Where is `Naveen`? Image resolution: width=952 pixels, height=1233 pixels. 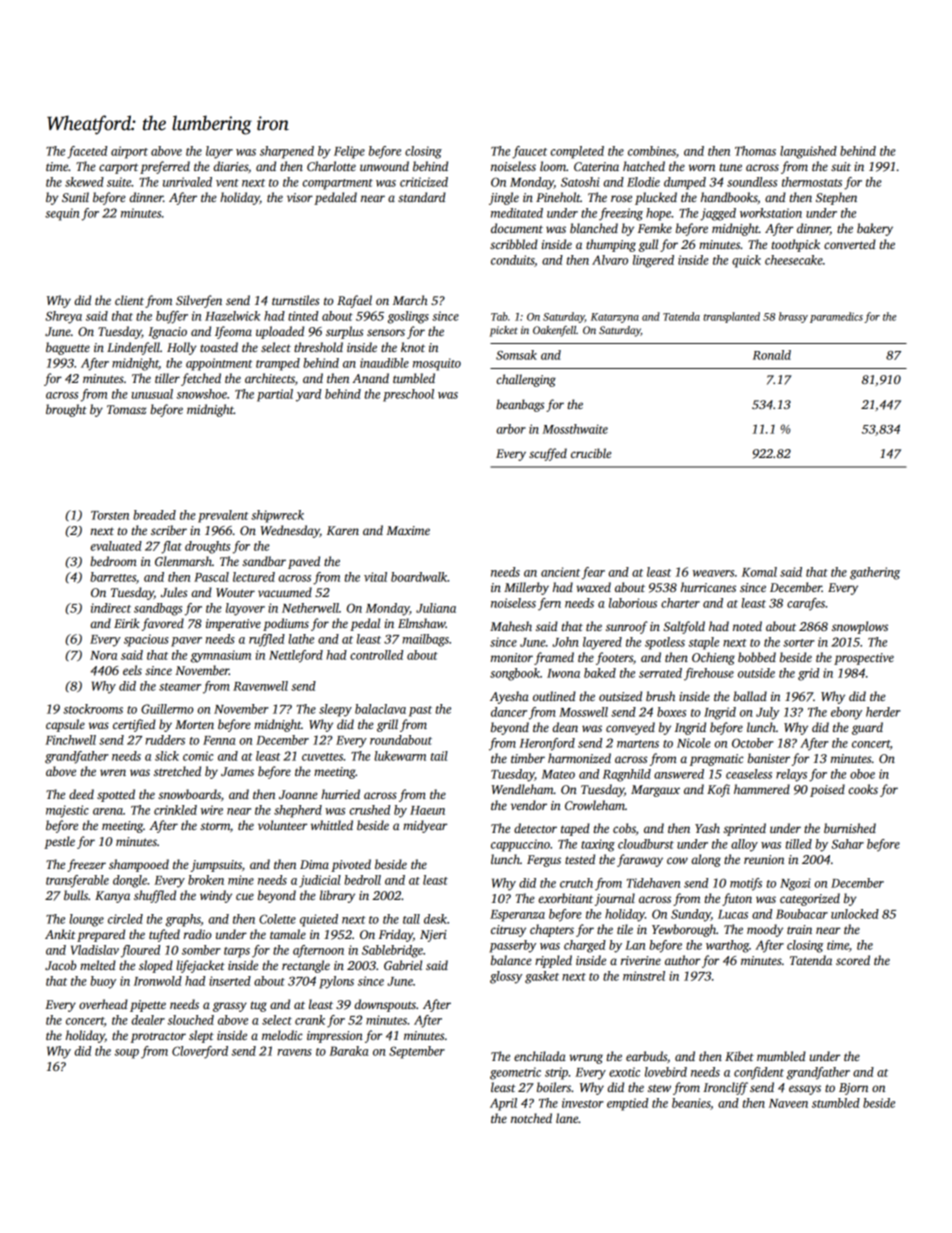
Naveen is located at coordinates (788, 1103).
